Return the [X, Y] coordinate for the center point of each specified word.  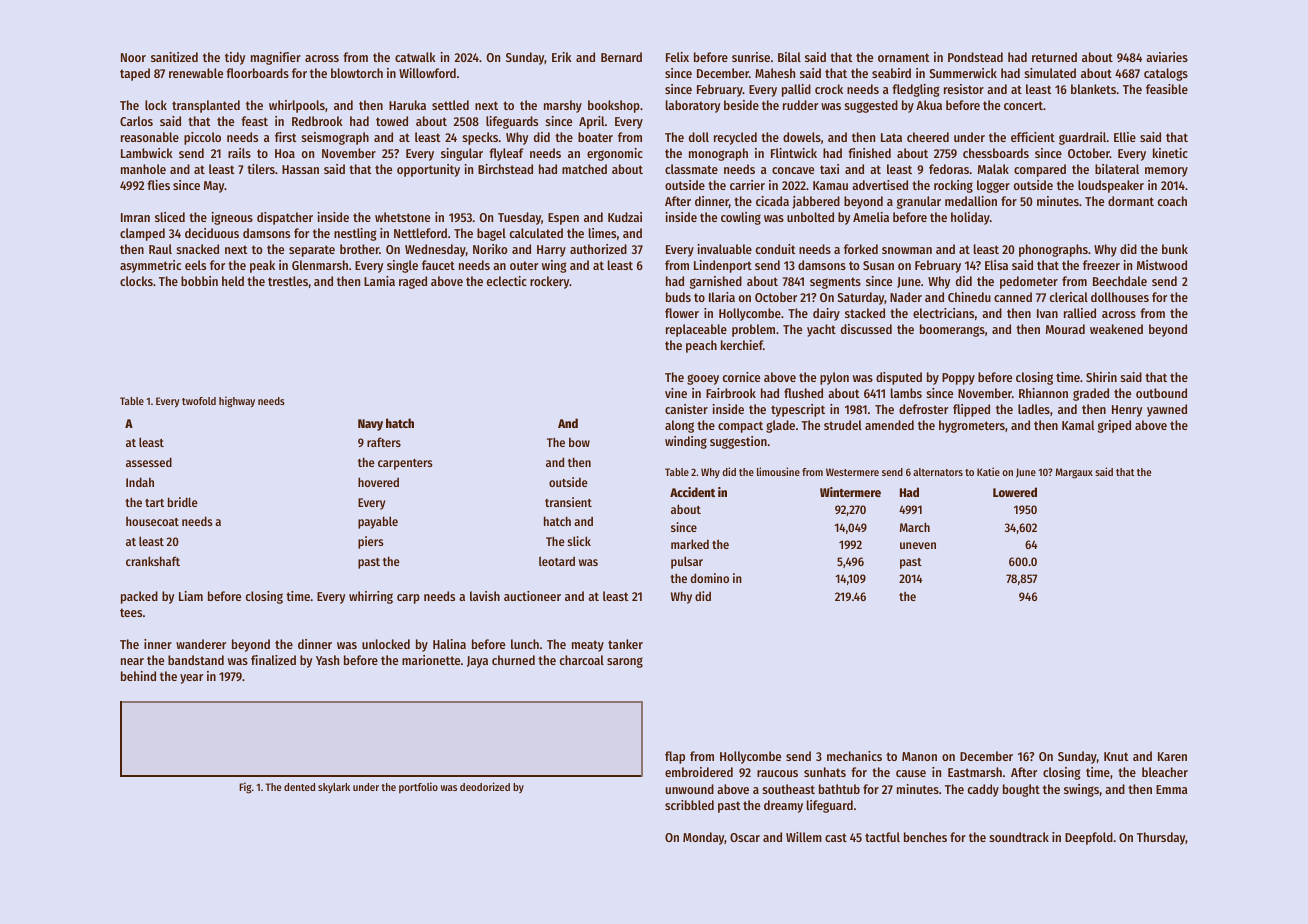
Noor [133, 57]
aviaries [1167, 57]
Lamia [379, 281]
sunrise [751, 57]
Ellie [1125, 137]
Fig [245, 788]
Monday [704, 838]
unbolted [810, 217]
